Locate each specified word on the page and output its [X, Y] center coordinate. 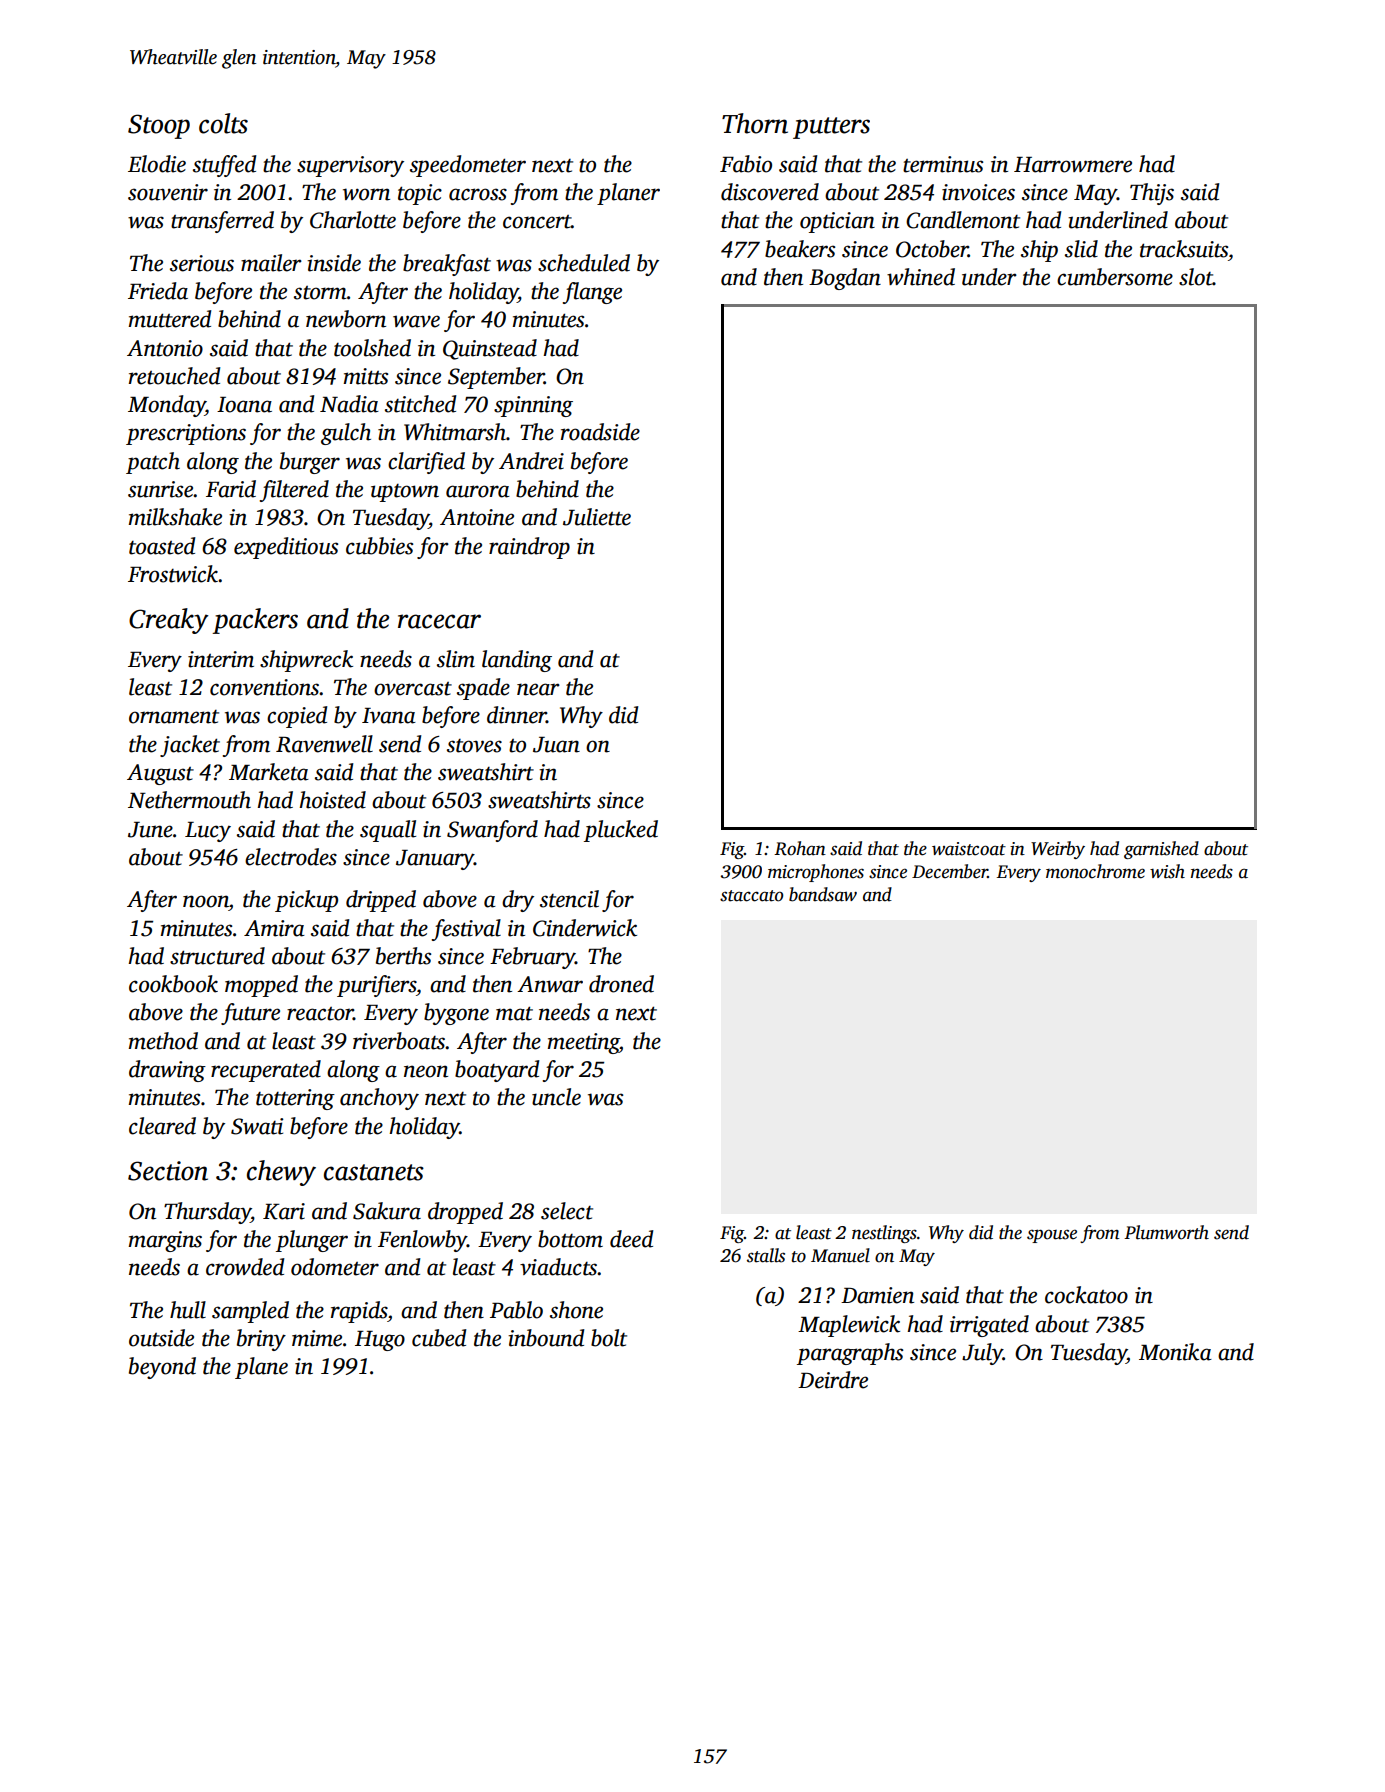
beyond [162, 1368]
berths [403, 956]
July [982, 1354]
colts [223, 123]
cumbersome [1115, 277]
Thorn [755, 123]
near [538, 689]
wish [1167, 871]
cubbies [379, 546]
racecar [439, 621]
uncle [556, 1097]
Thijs [1152, 194]
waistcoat [969, 849]
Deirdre [833, 1380]
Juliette [597, 517]
